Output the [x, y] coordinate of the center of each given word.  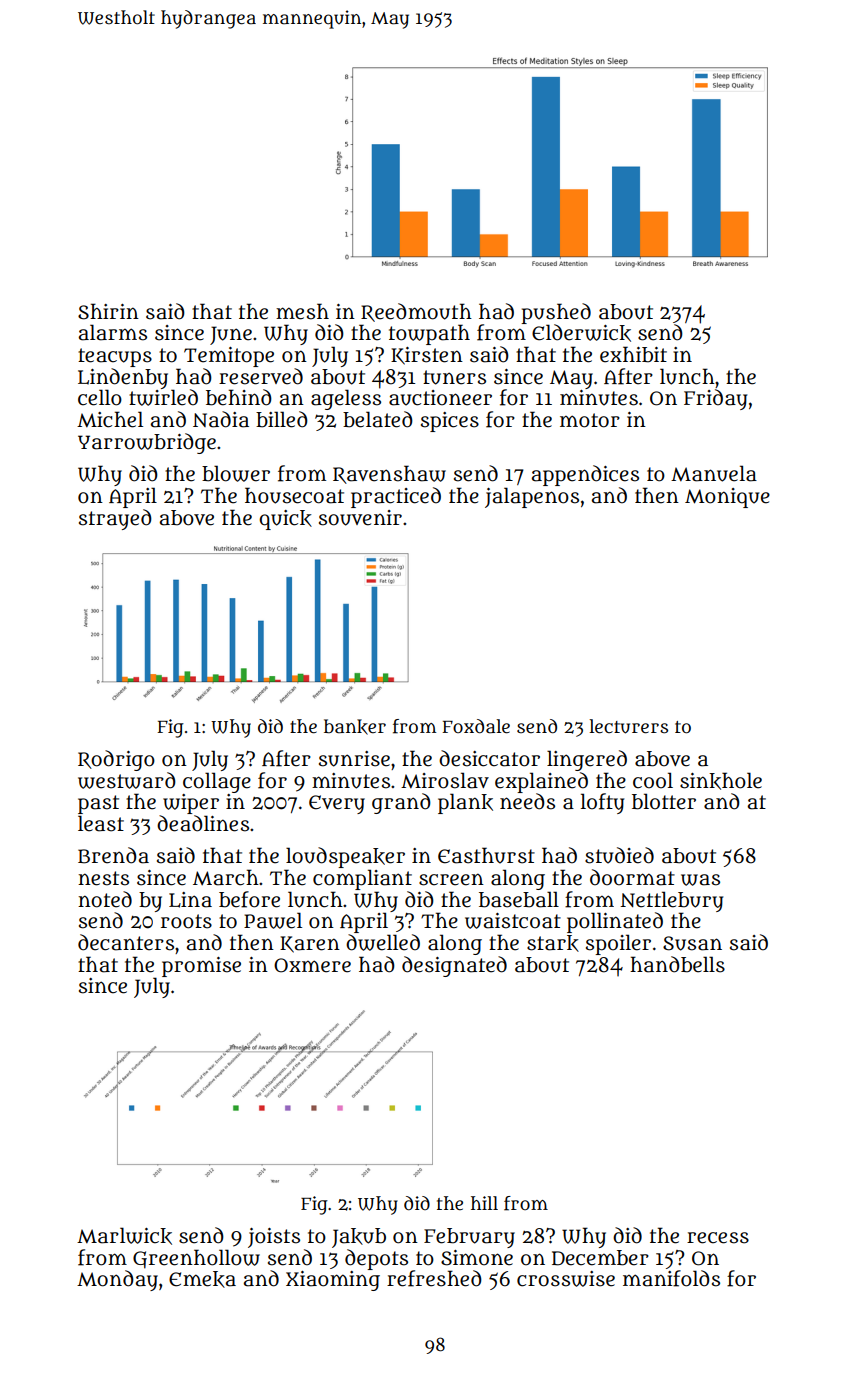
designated [454, 966]
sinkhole [721, 781]
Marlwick [124, 1236]
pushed [556, 313]
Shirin [108, 311]
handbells [677, 964]
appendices [585, 475]
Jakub [359, 1238]
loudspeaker [345, 857]
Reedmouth [416, 312]
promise [201, 967]
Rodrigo [116, 760]
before [249, 899]
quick [285, 520]
